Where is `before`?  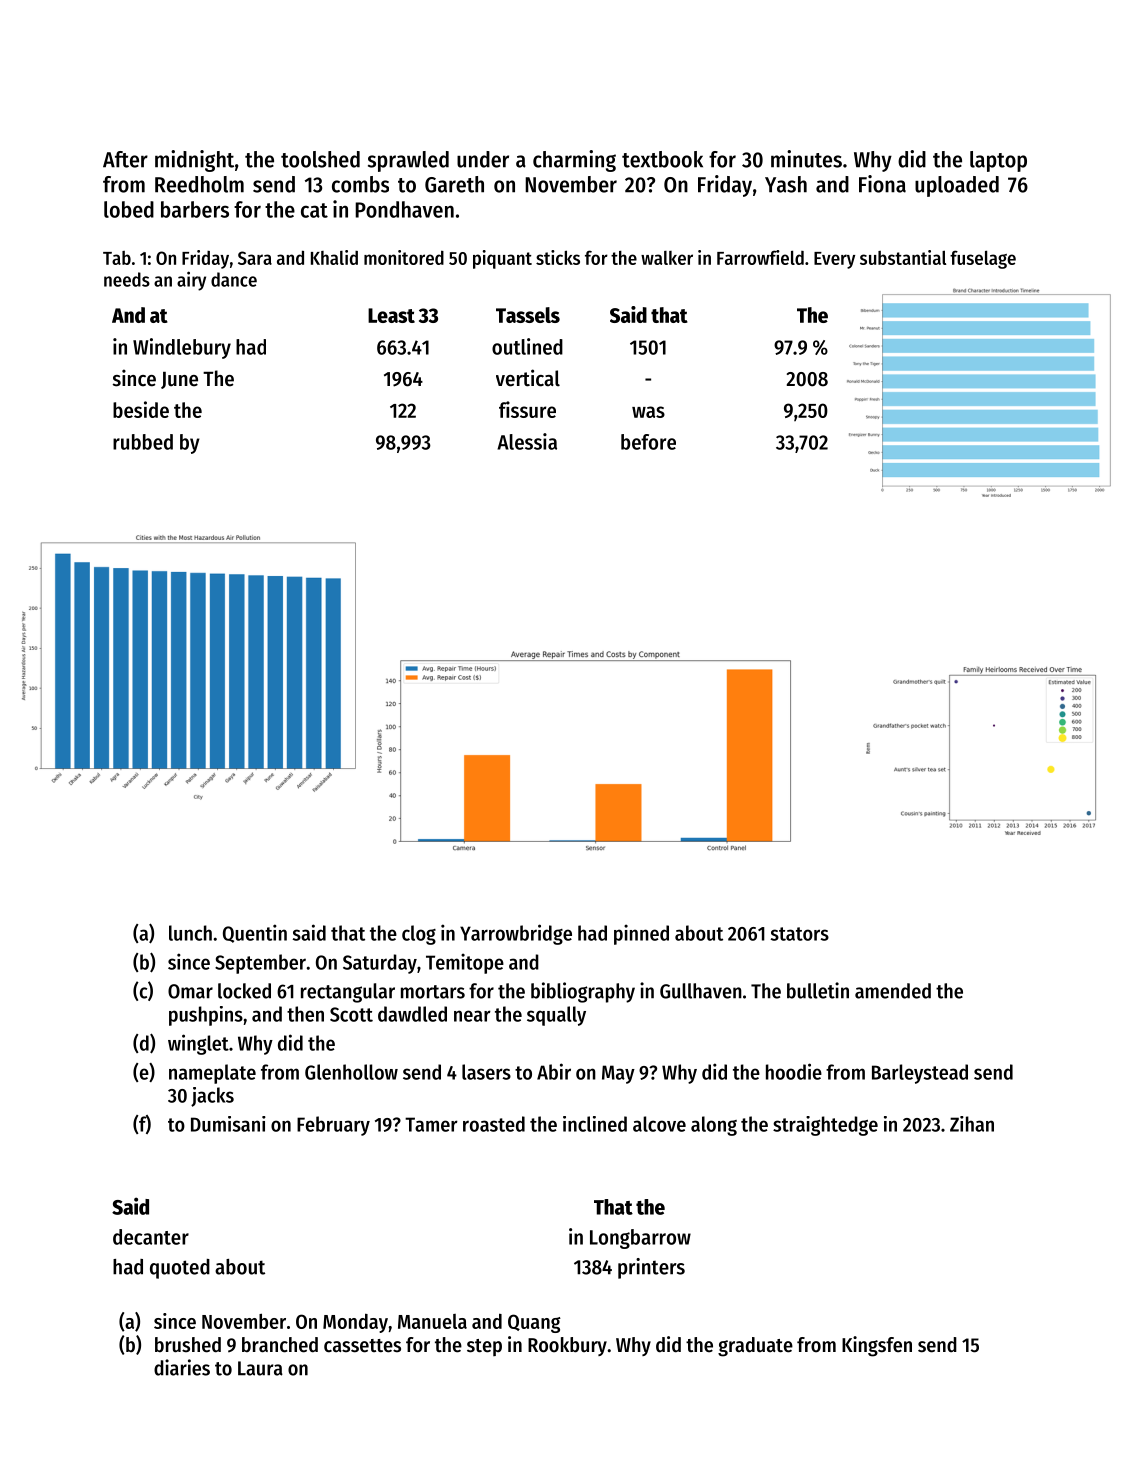
before is located at coordinates (648, 442).
